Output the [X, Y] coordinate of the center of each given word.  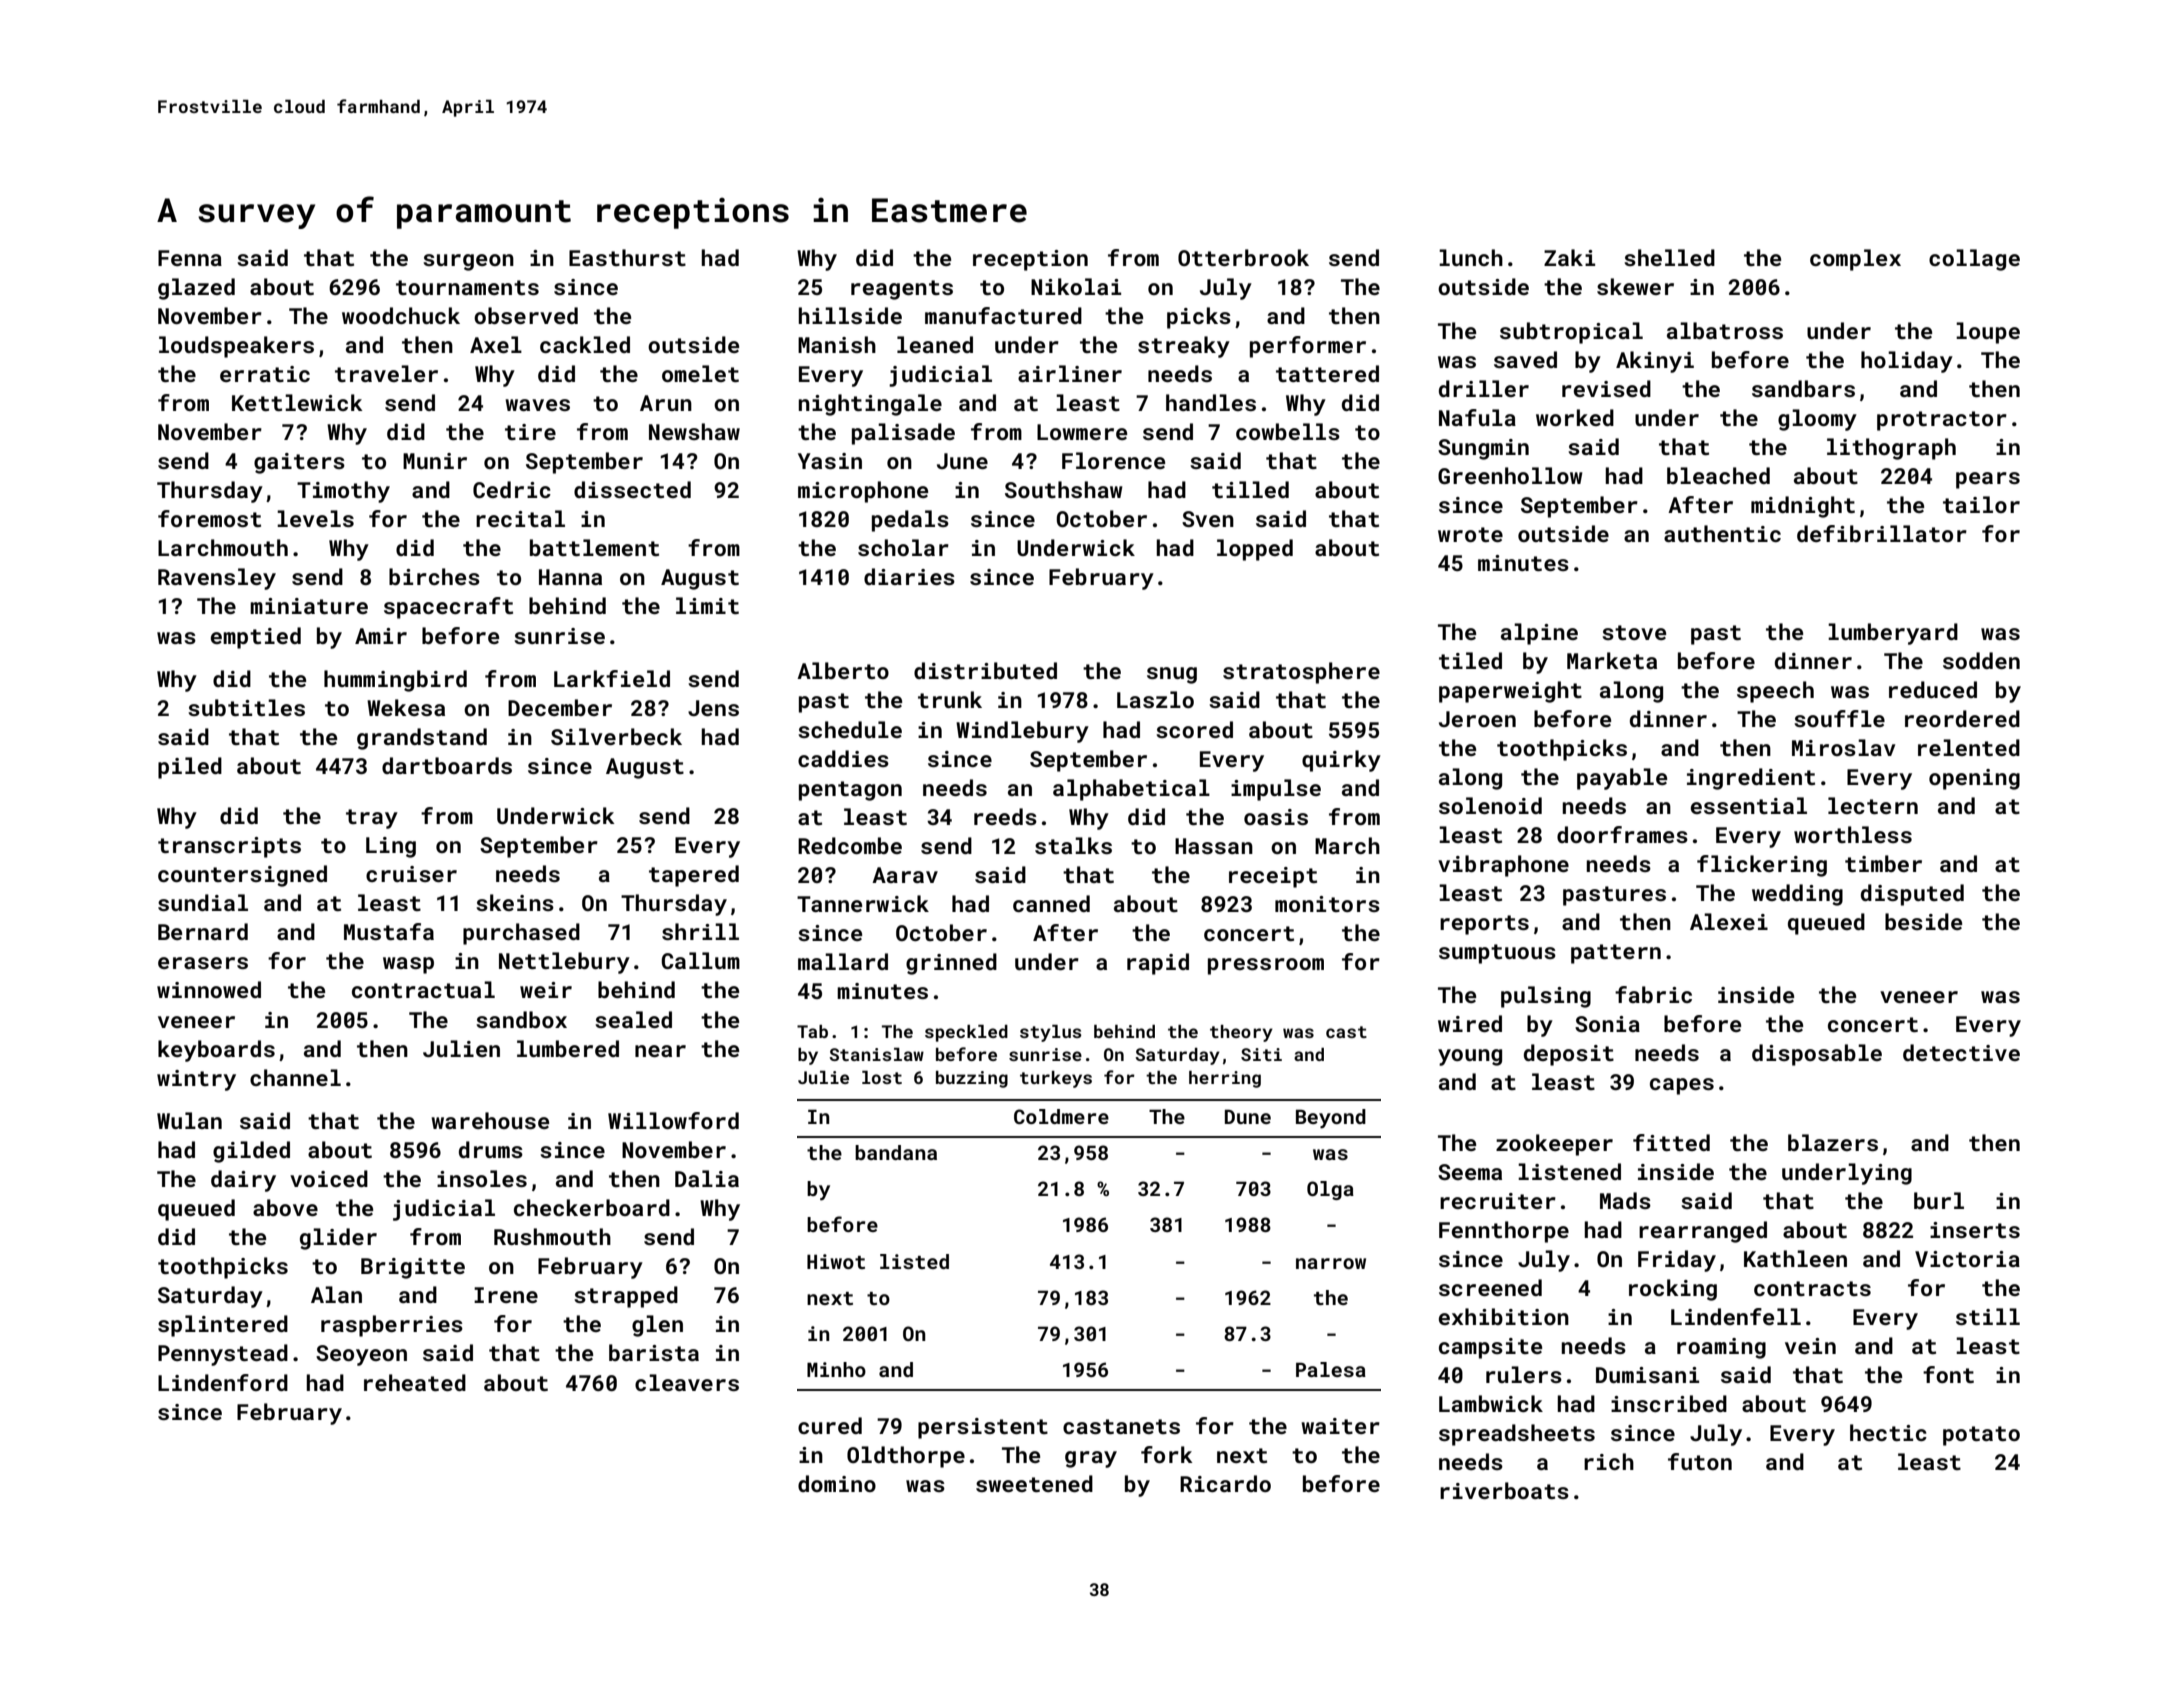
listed [914, 1261]
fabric [1653, 994]
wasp [408, 965]
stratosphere [1301, 673]
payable [1622, 779]
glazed [196, 289]
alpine [1539, 634]
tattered [1327, 373]
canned [1051, 903]
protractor [1942, 421]
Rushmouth [552, 1236]
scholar [903, 547]
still [1988, 1316]
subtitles [246, 707]
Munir [435, 461]
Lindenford [223, 1382]
